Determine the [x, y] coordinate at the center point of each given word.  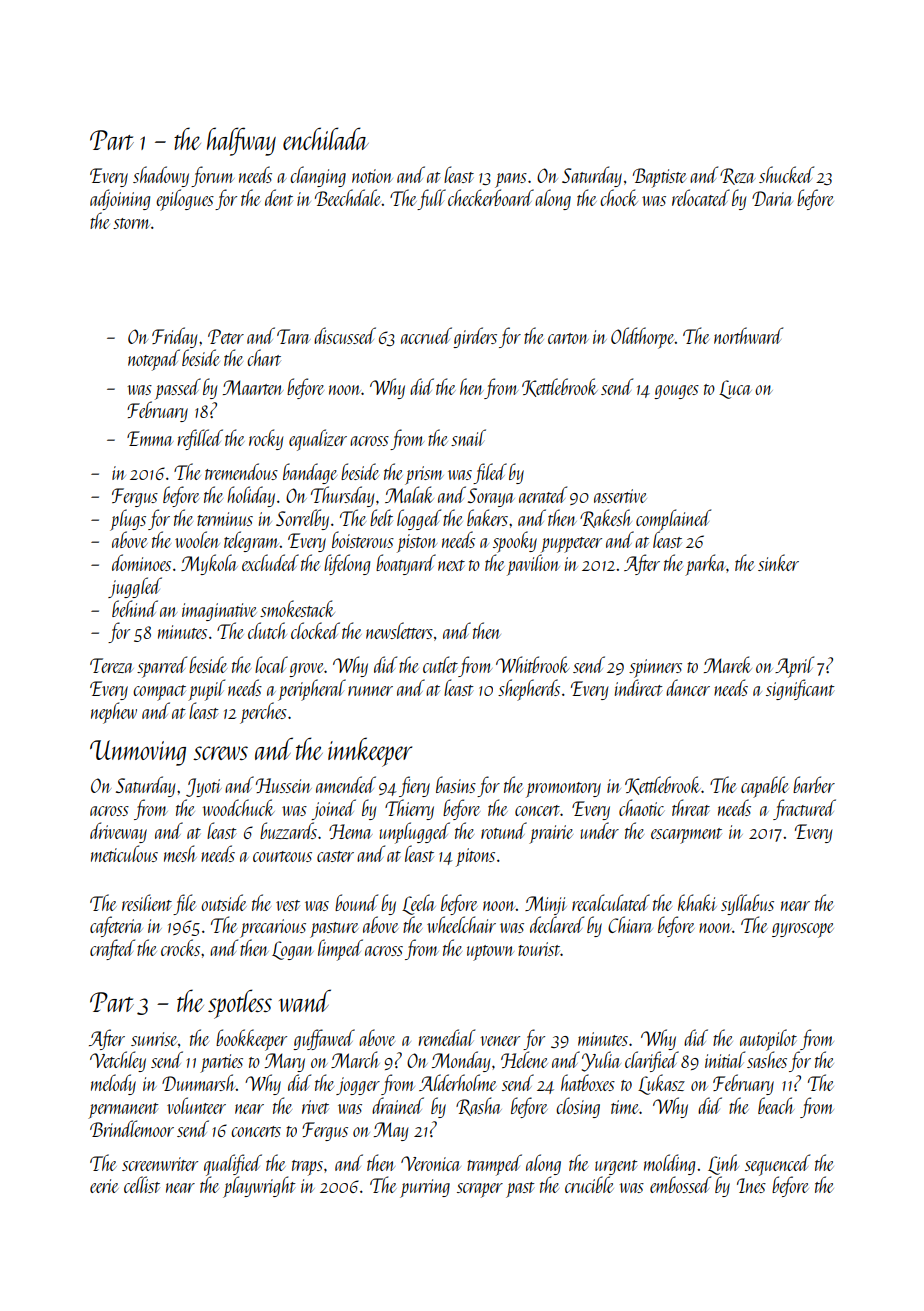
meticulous [124, 853]
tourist [539, 949]
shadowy [161, 176]
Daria [772, 198]
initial [725, 1059]
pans [511, 180]
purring [425, 1188]
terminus [225, 519]
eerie [104, 1186]
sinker [778, 562]
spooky [515, 542]
